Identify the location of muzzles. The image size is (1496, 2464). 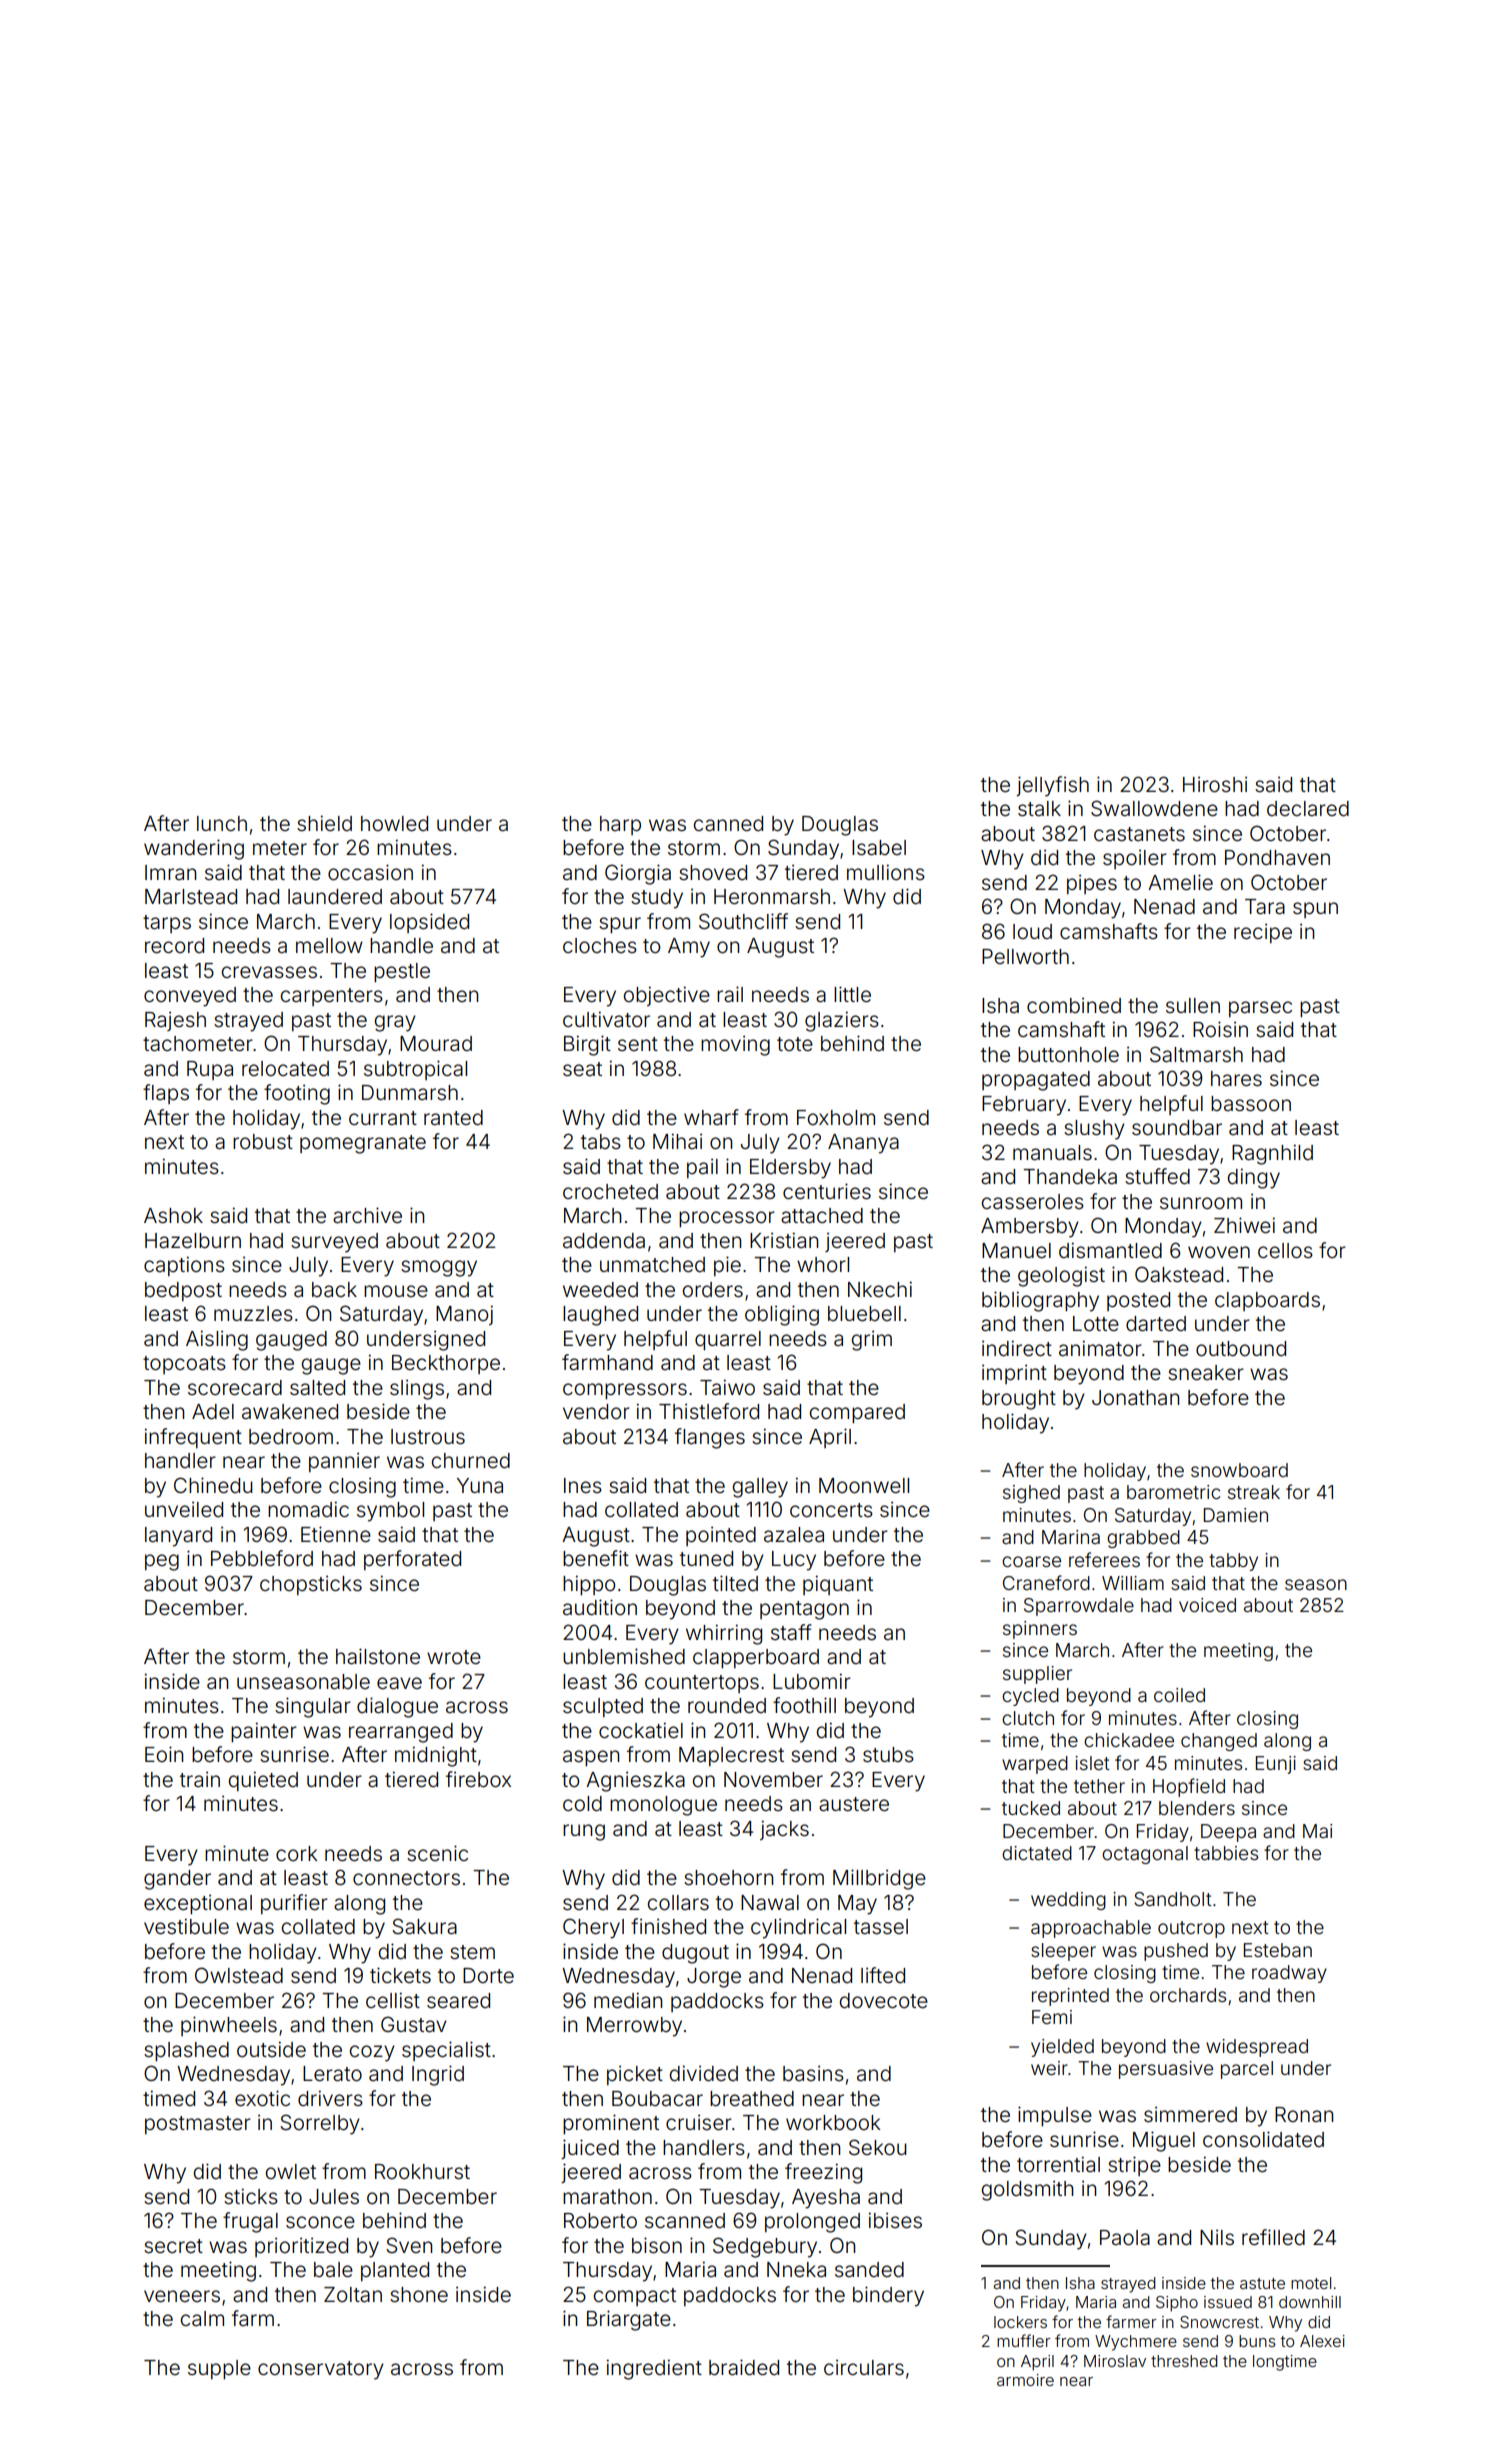
(253, 1313).
